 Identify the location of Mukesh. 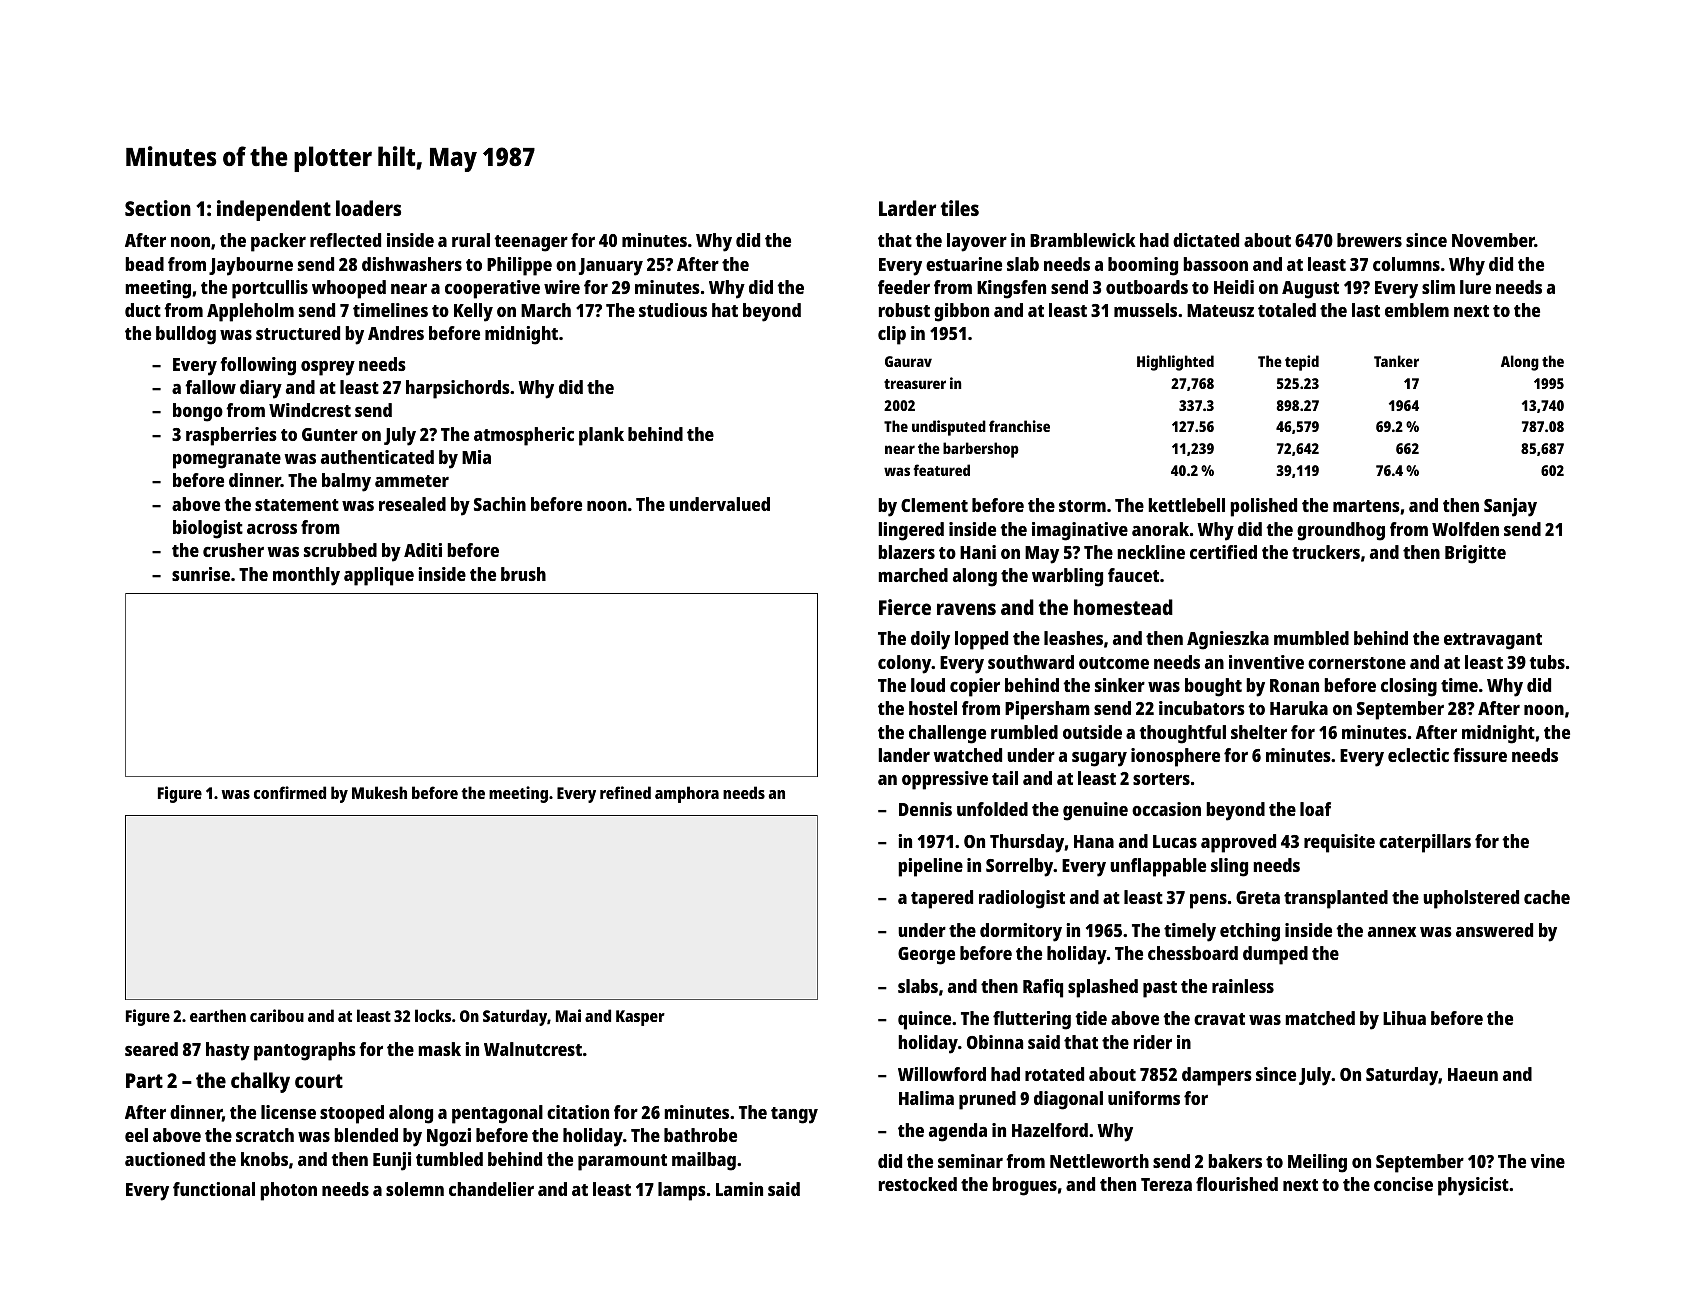
(379, 792).
